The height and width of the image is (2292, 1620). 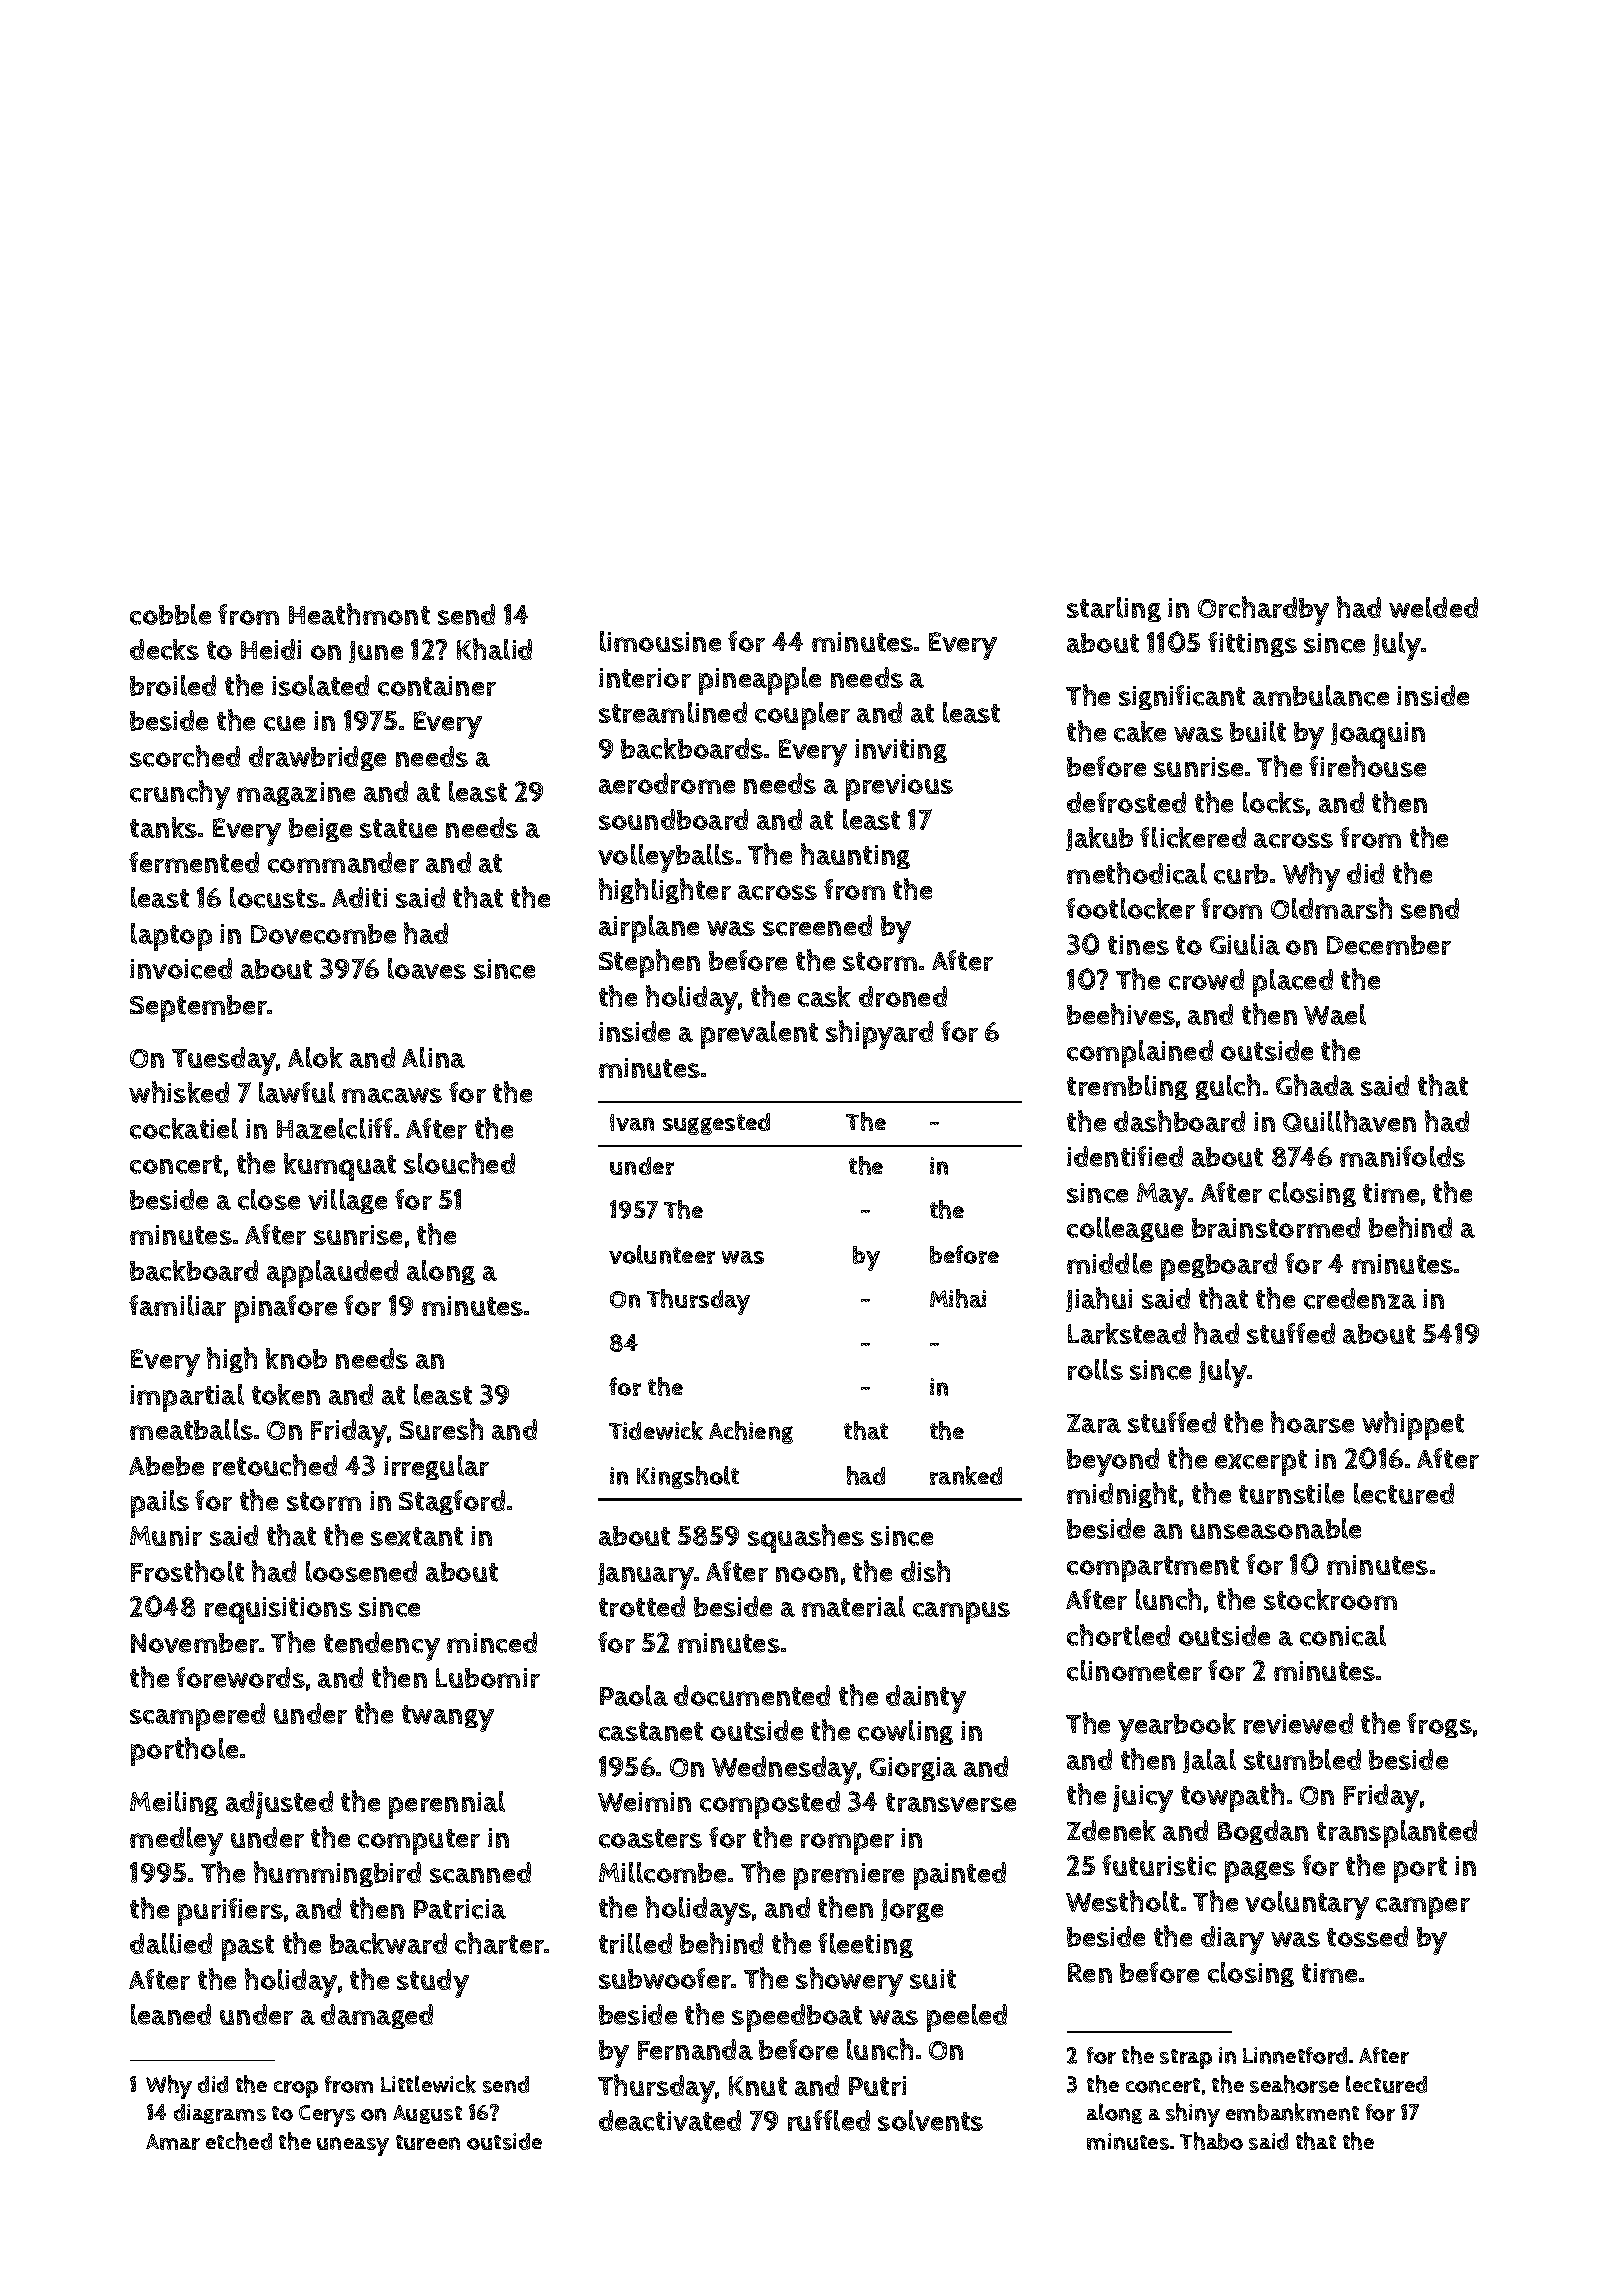 I want to click on dish, so click(x=925, y=1571).
